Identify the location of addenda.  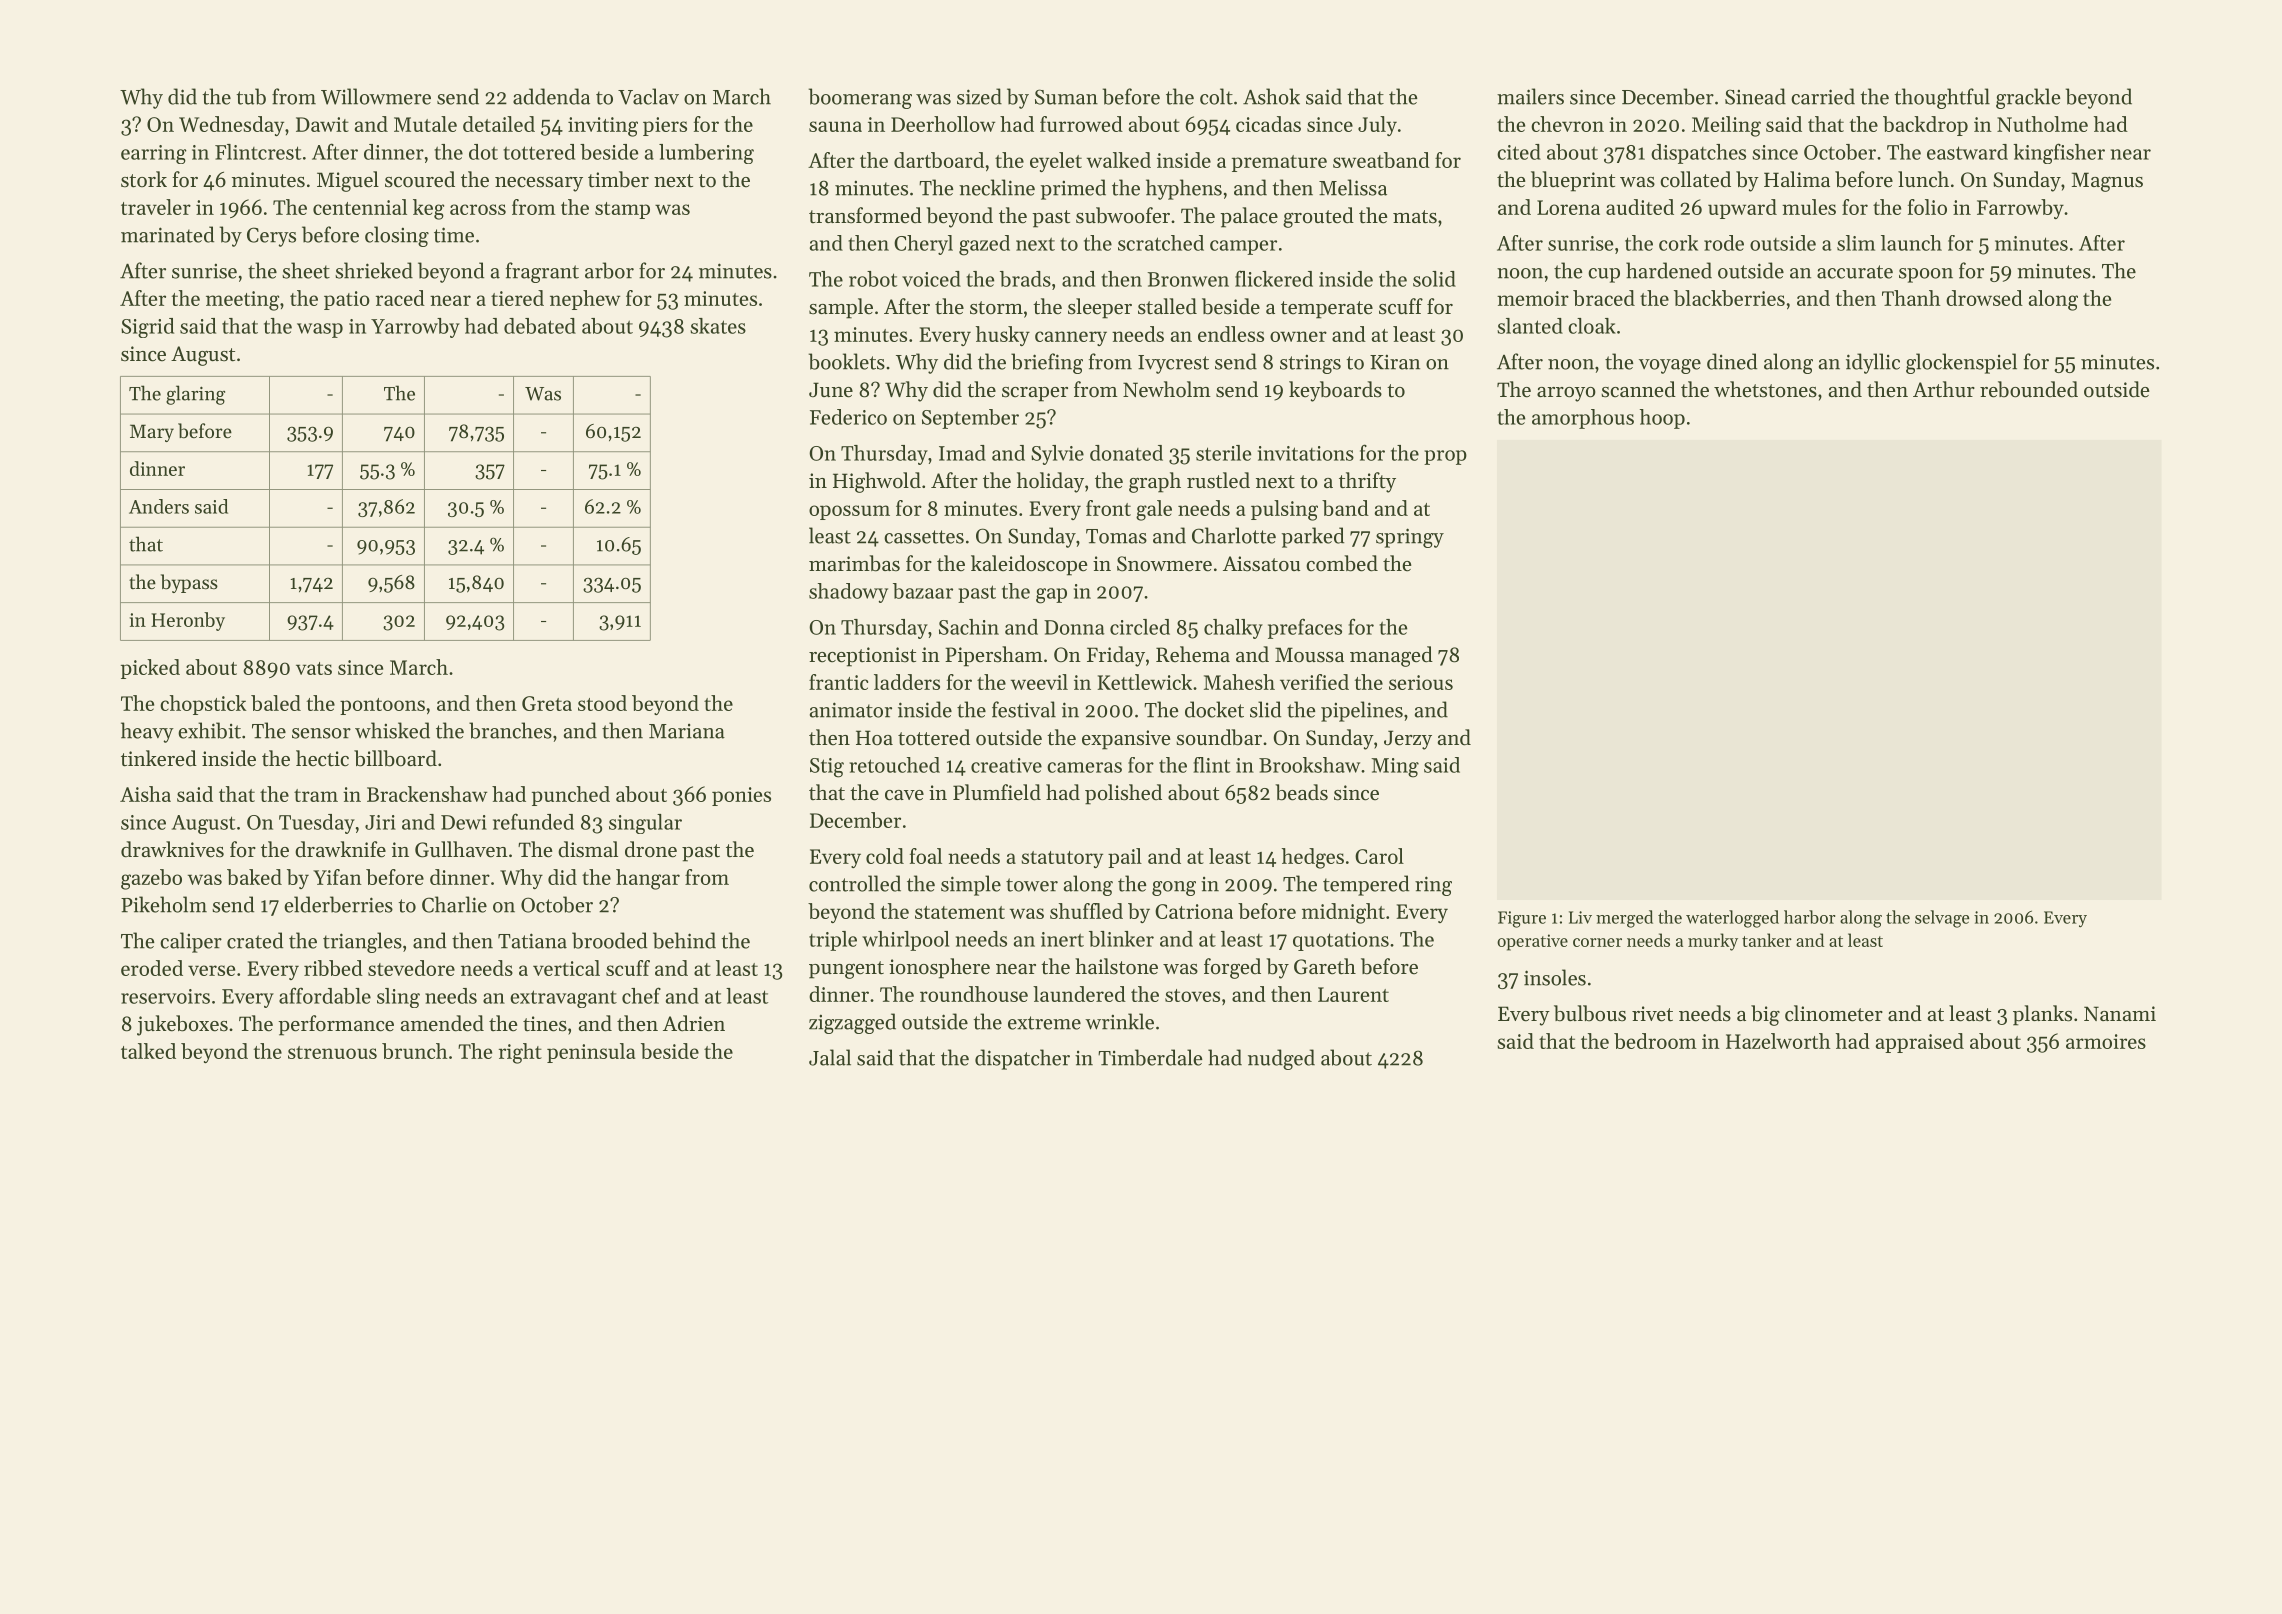
(551, 96).
